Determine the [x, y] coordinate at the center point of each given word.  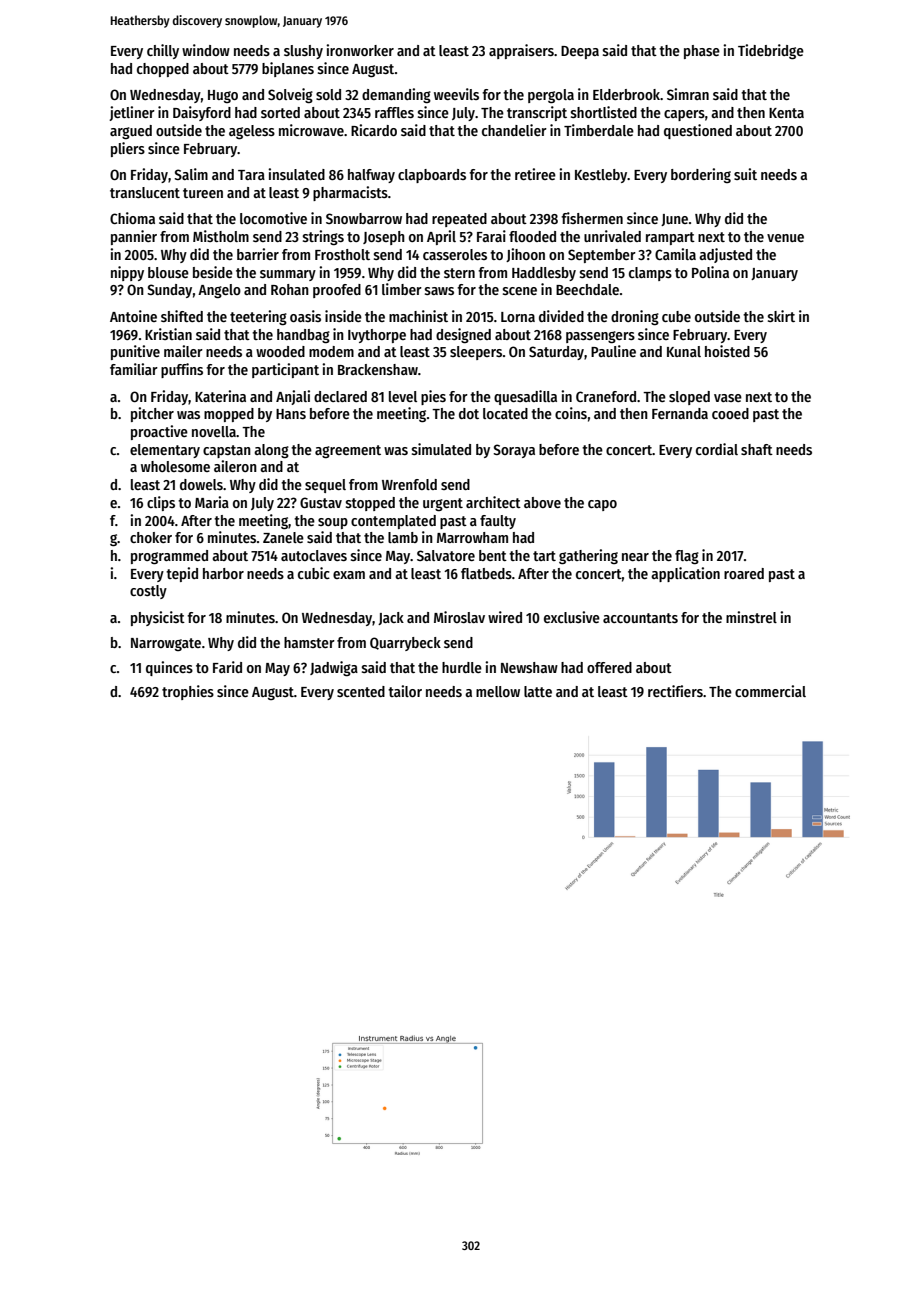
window [206, 50]
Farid [227, 667]
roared [744, 573]
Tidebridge [771, 51]
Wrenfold [409, 484]
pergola [551, 96]
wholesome [175, 466]
